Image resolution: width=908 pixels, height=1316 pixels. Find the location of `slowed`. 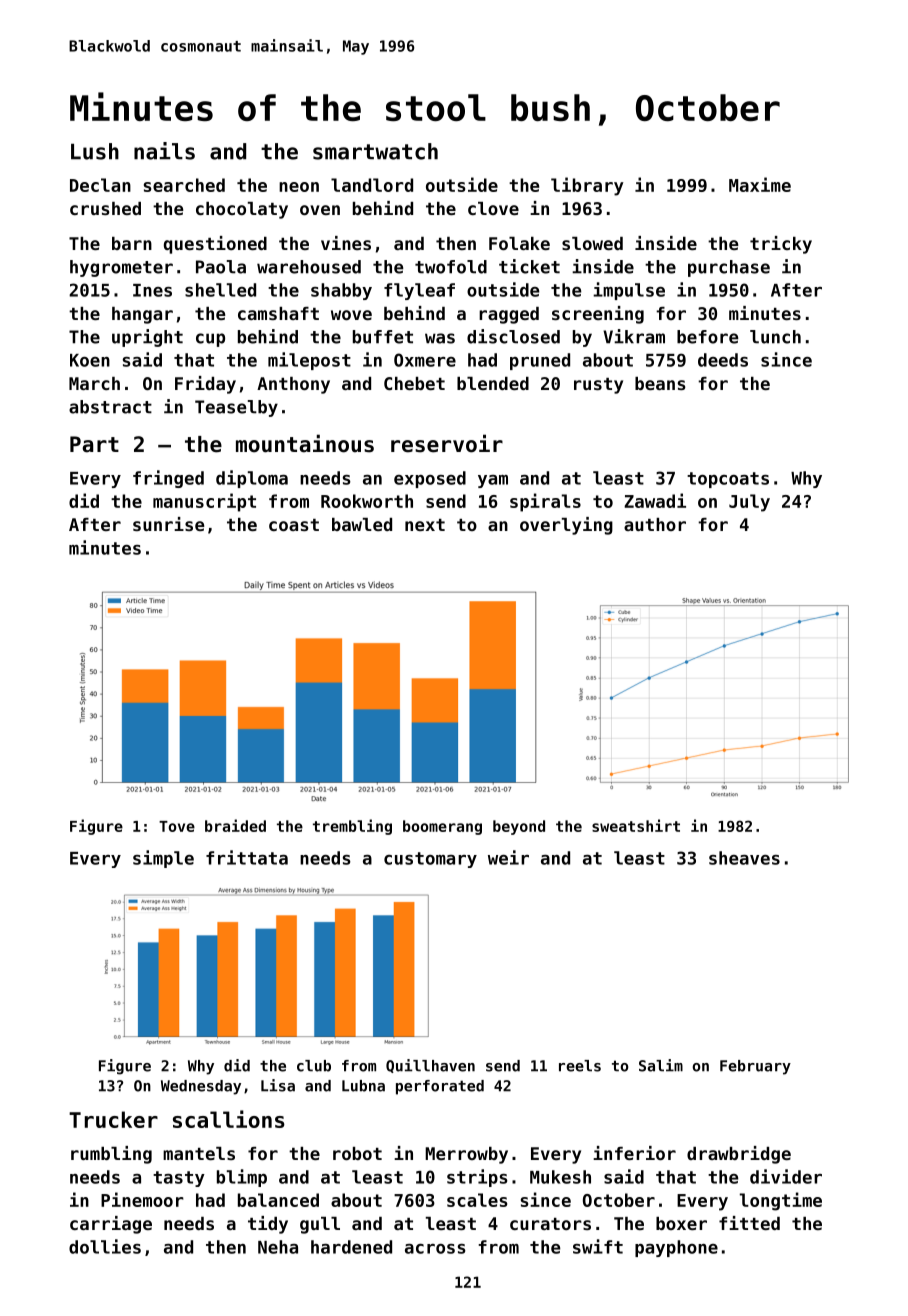

slowed is located at coordinates (592, 243).
